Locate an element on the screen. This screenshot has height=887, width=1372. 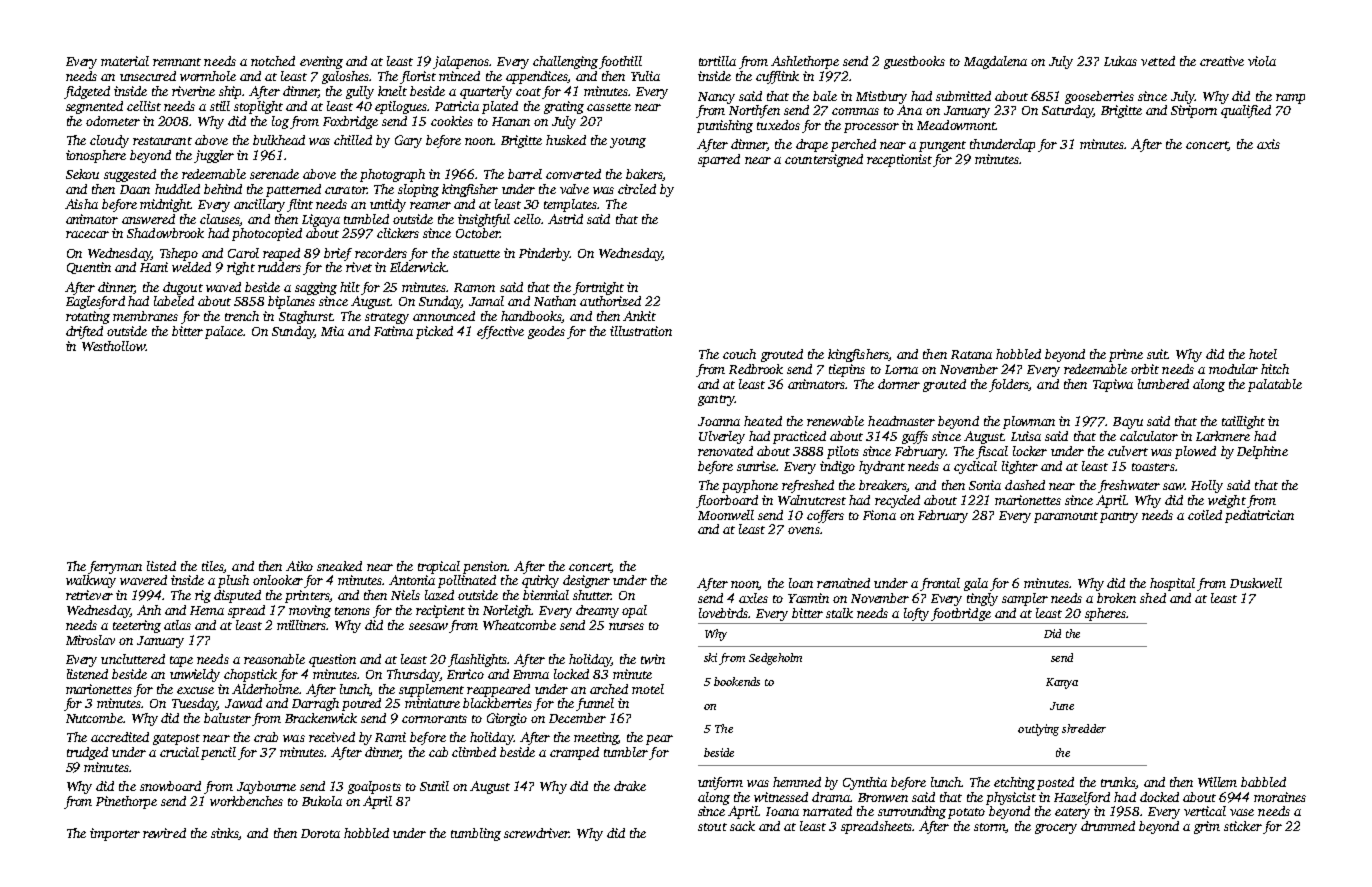
unwieldy is located at coordinates (195, 675).
